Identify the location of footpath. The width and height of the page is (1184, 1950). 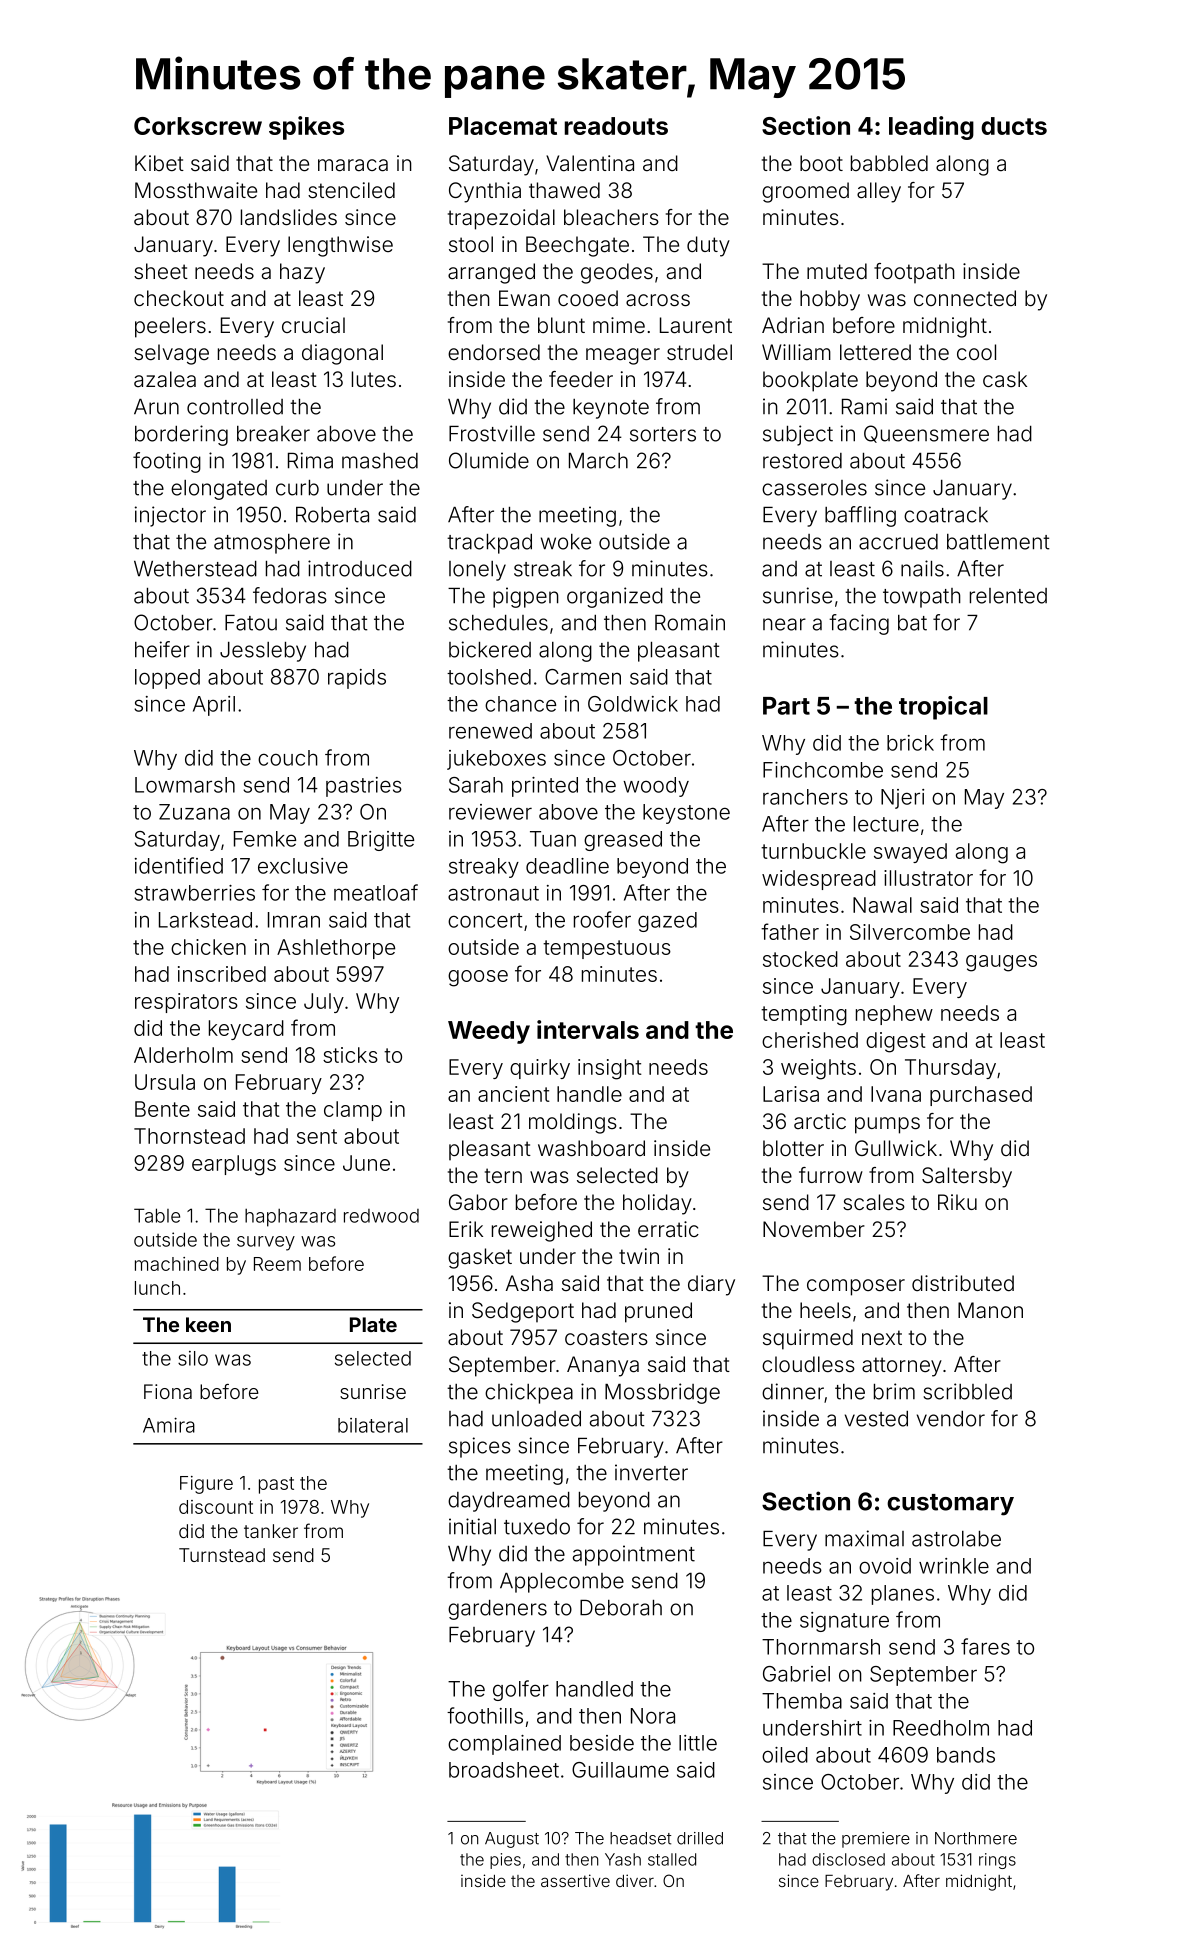
(914, 273).
